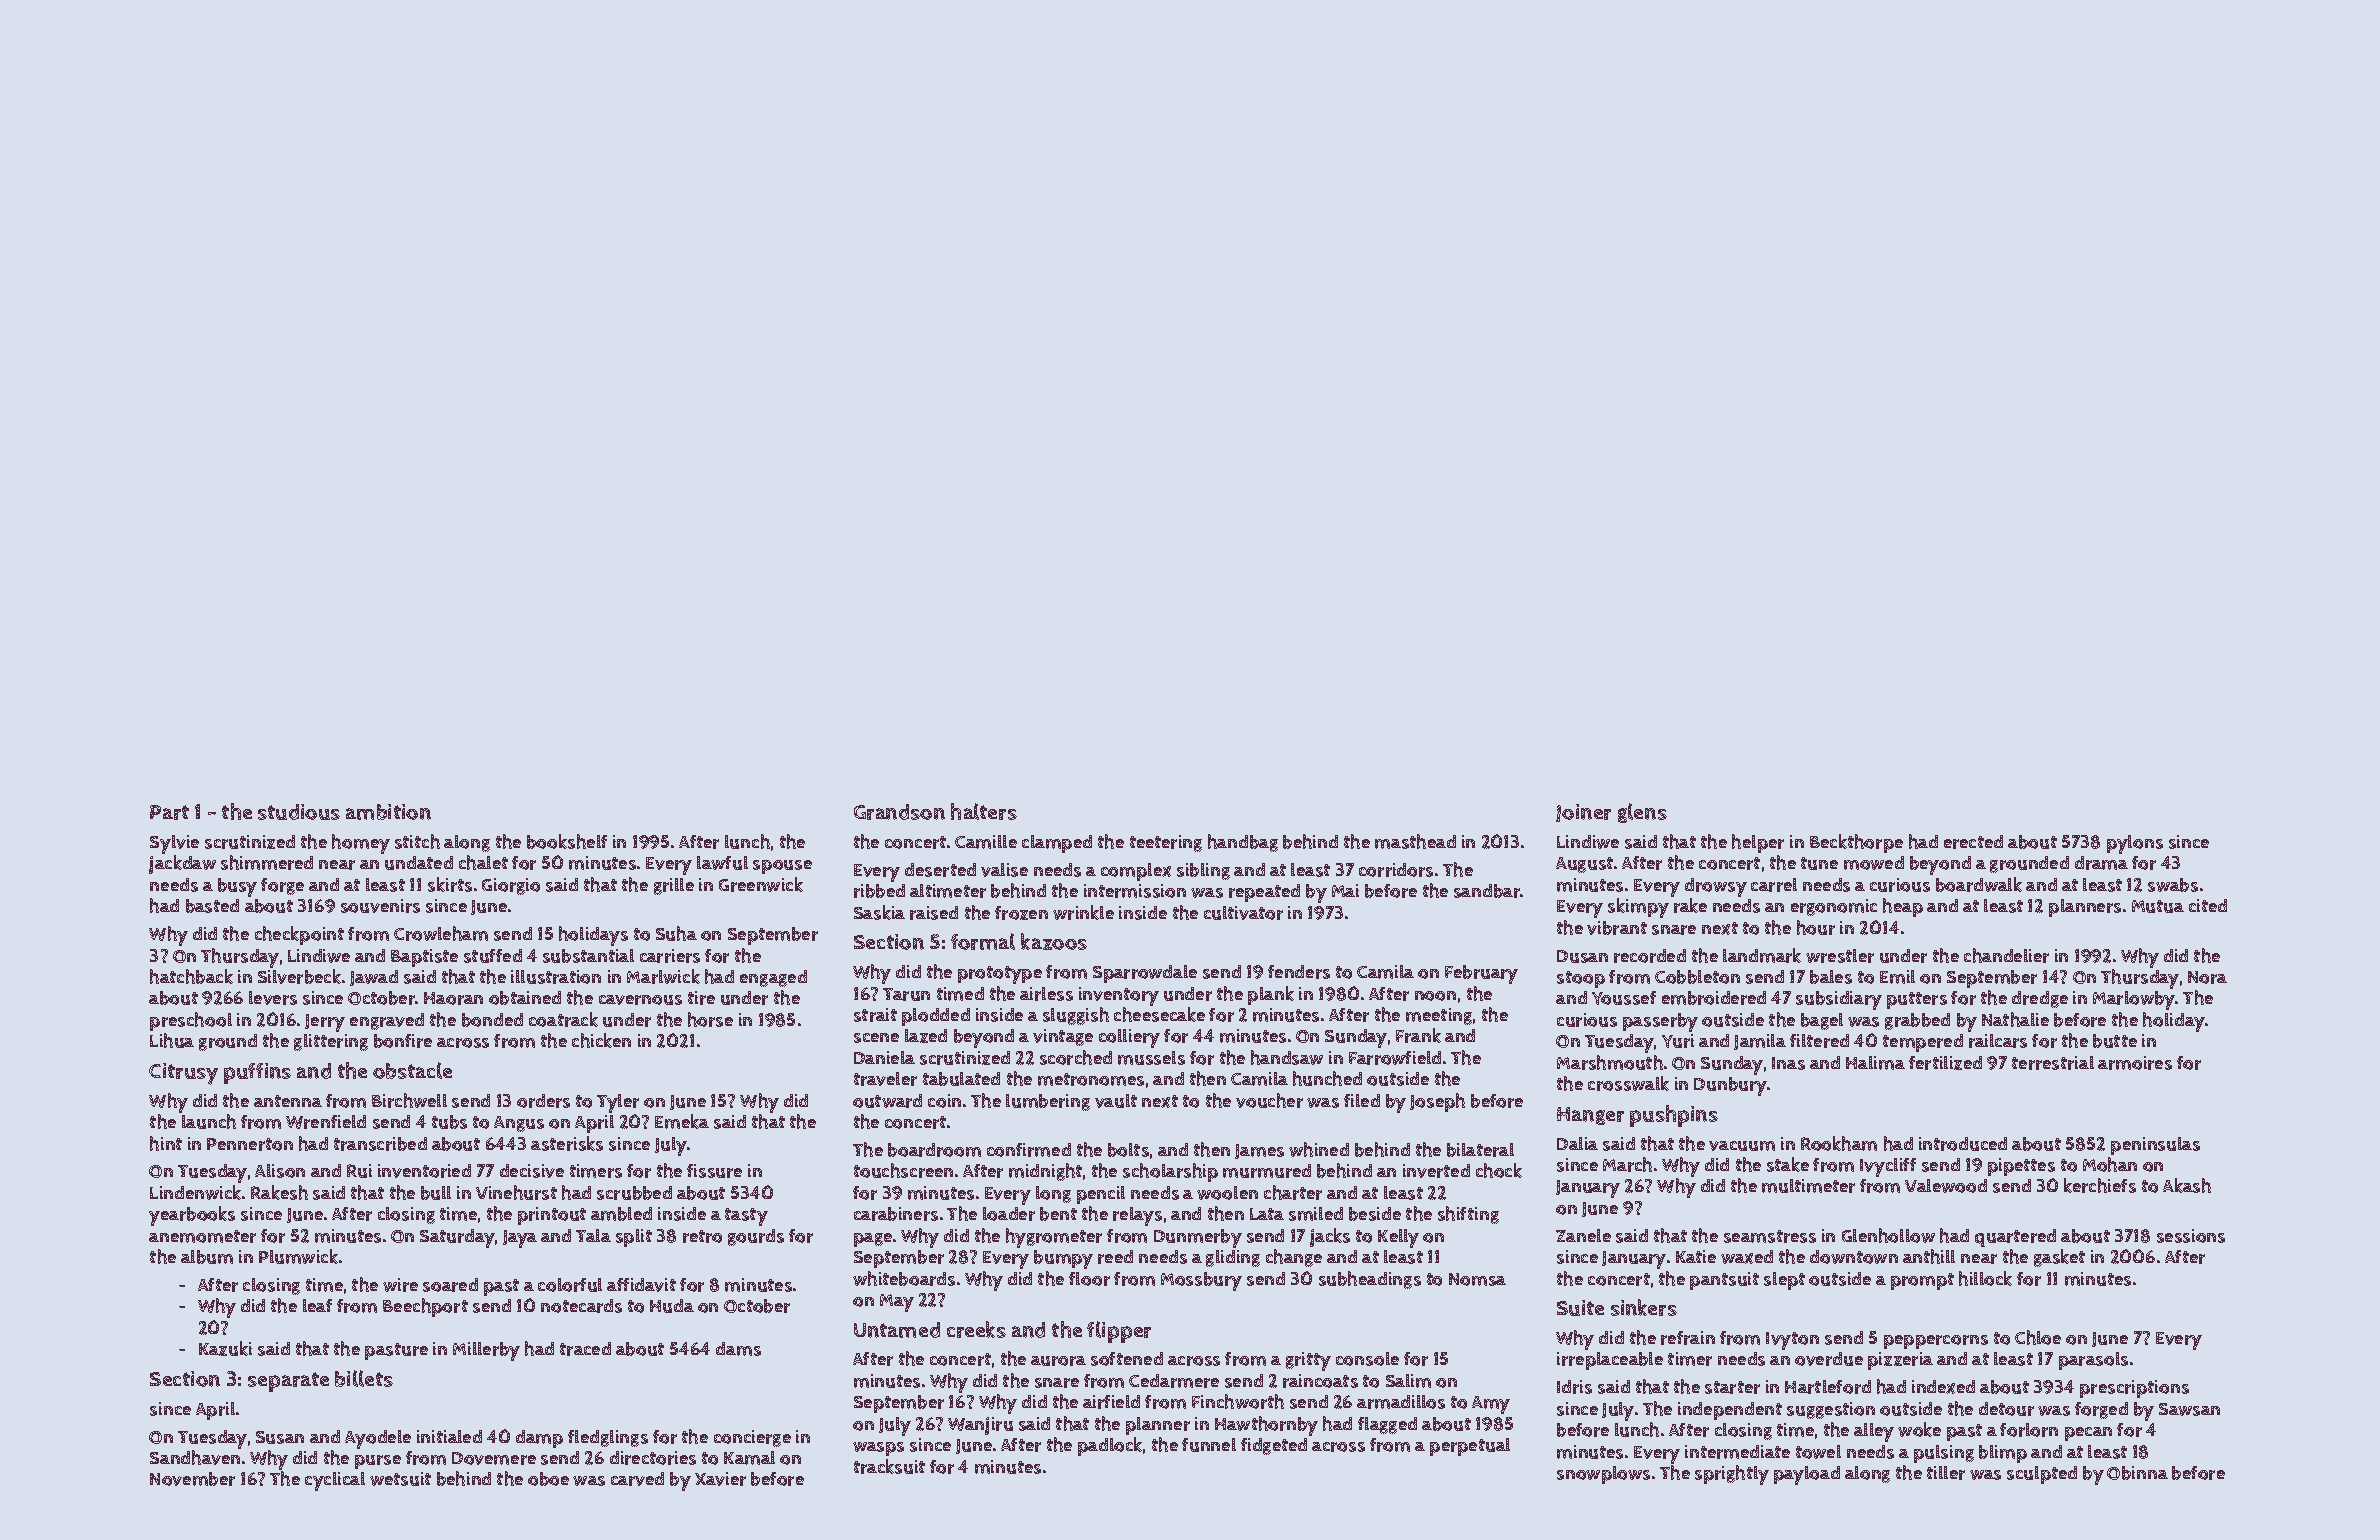 The height and width of the screenshot is (1540, 2380). Describe the element at coordinates (192, 1479) in the screenshot. I see `November` at that location.
